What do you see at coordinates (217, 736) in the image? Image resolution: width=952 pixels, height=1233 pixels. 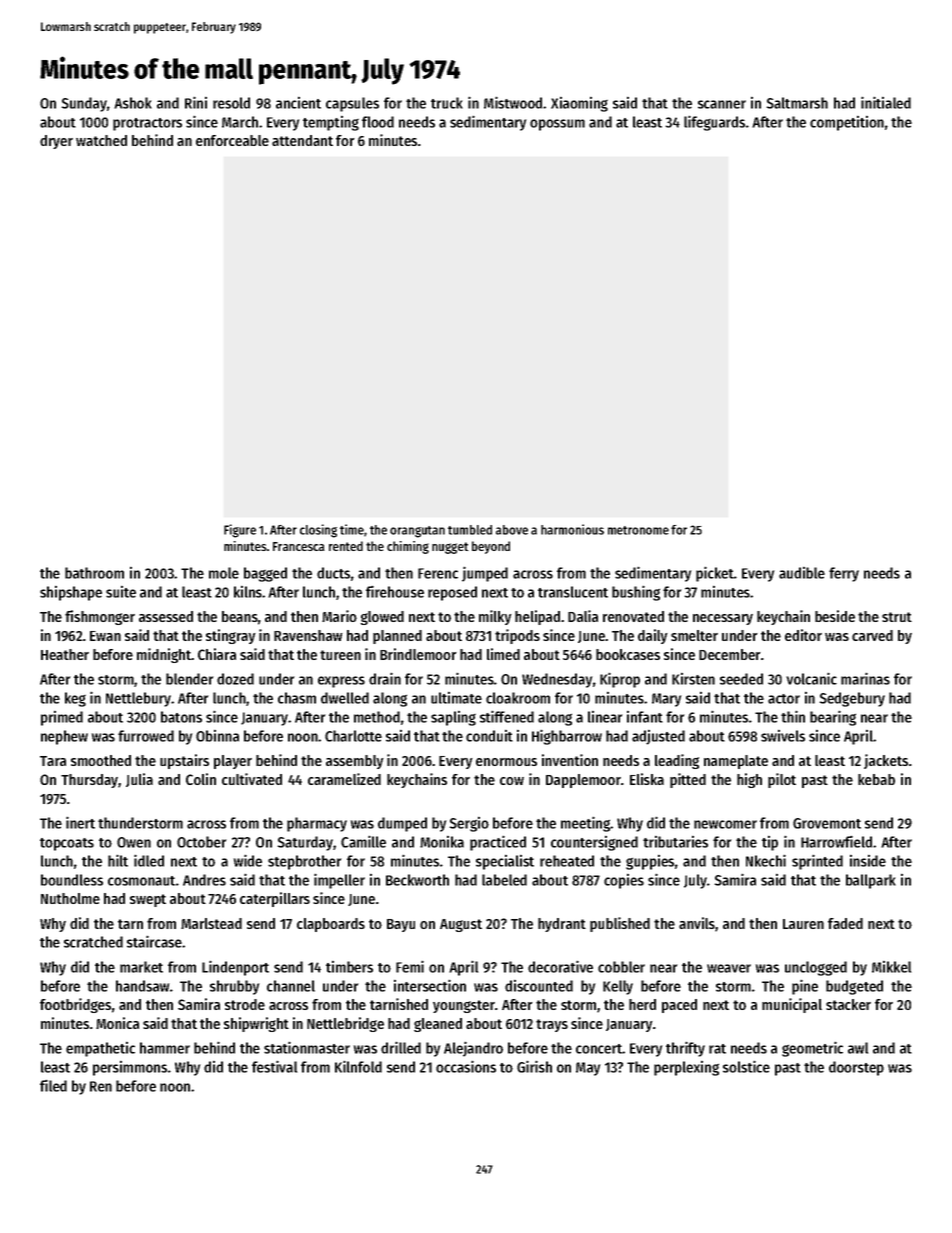 I see `Obinna` at bounding box center [217, 736].
